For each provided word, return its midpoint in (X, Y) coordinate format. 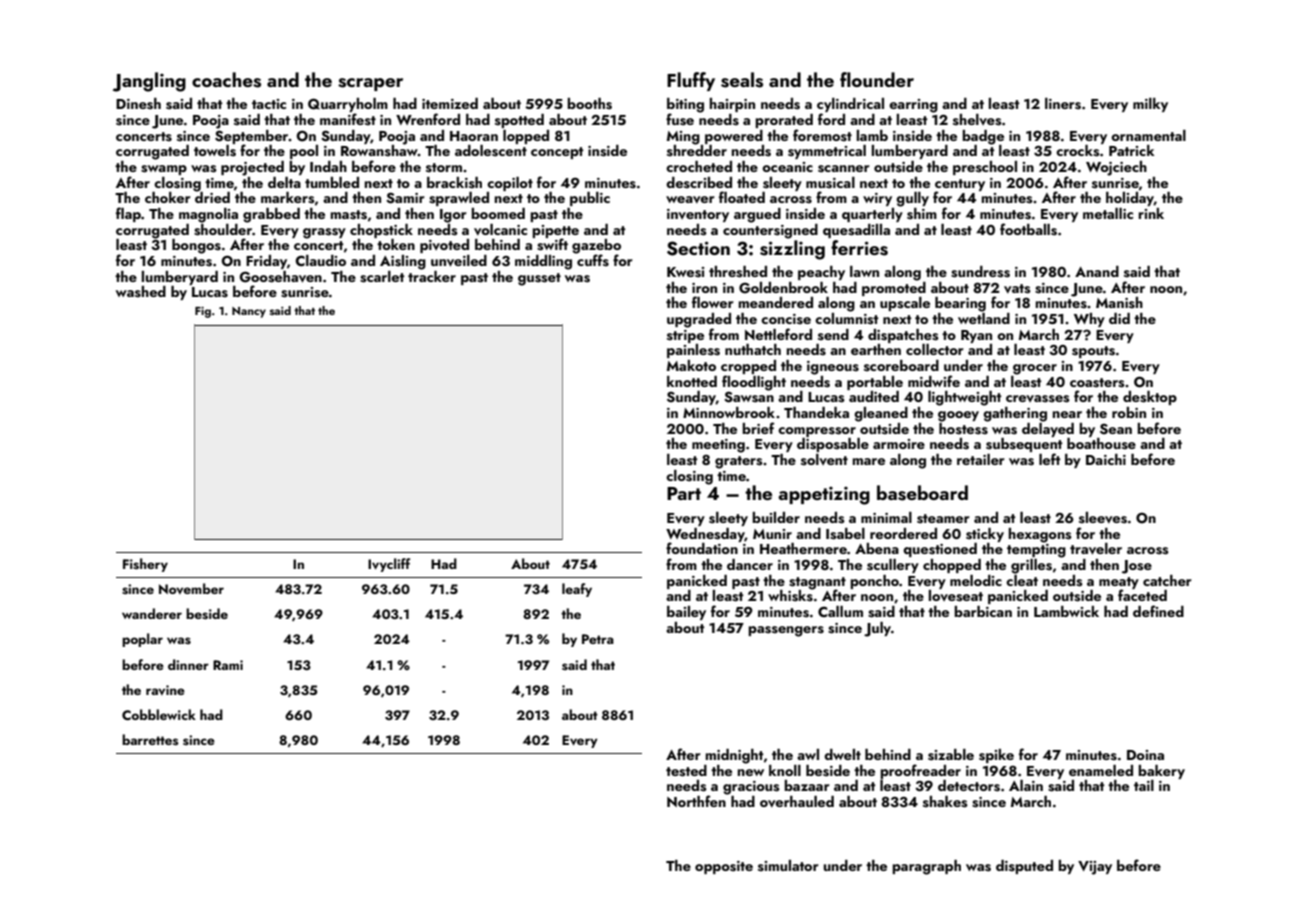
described (699, 182)
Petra (598, 639)
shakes (945, 802)
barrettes (150, 739)
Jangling (149, 82)
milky (1150, 105)
